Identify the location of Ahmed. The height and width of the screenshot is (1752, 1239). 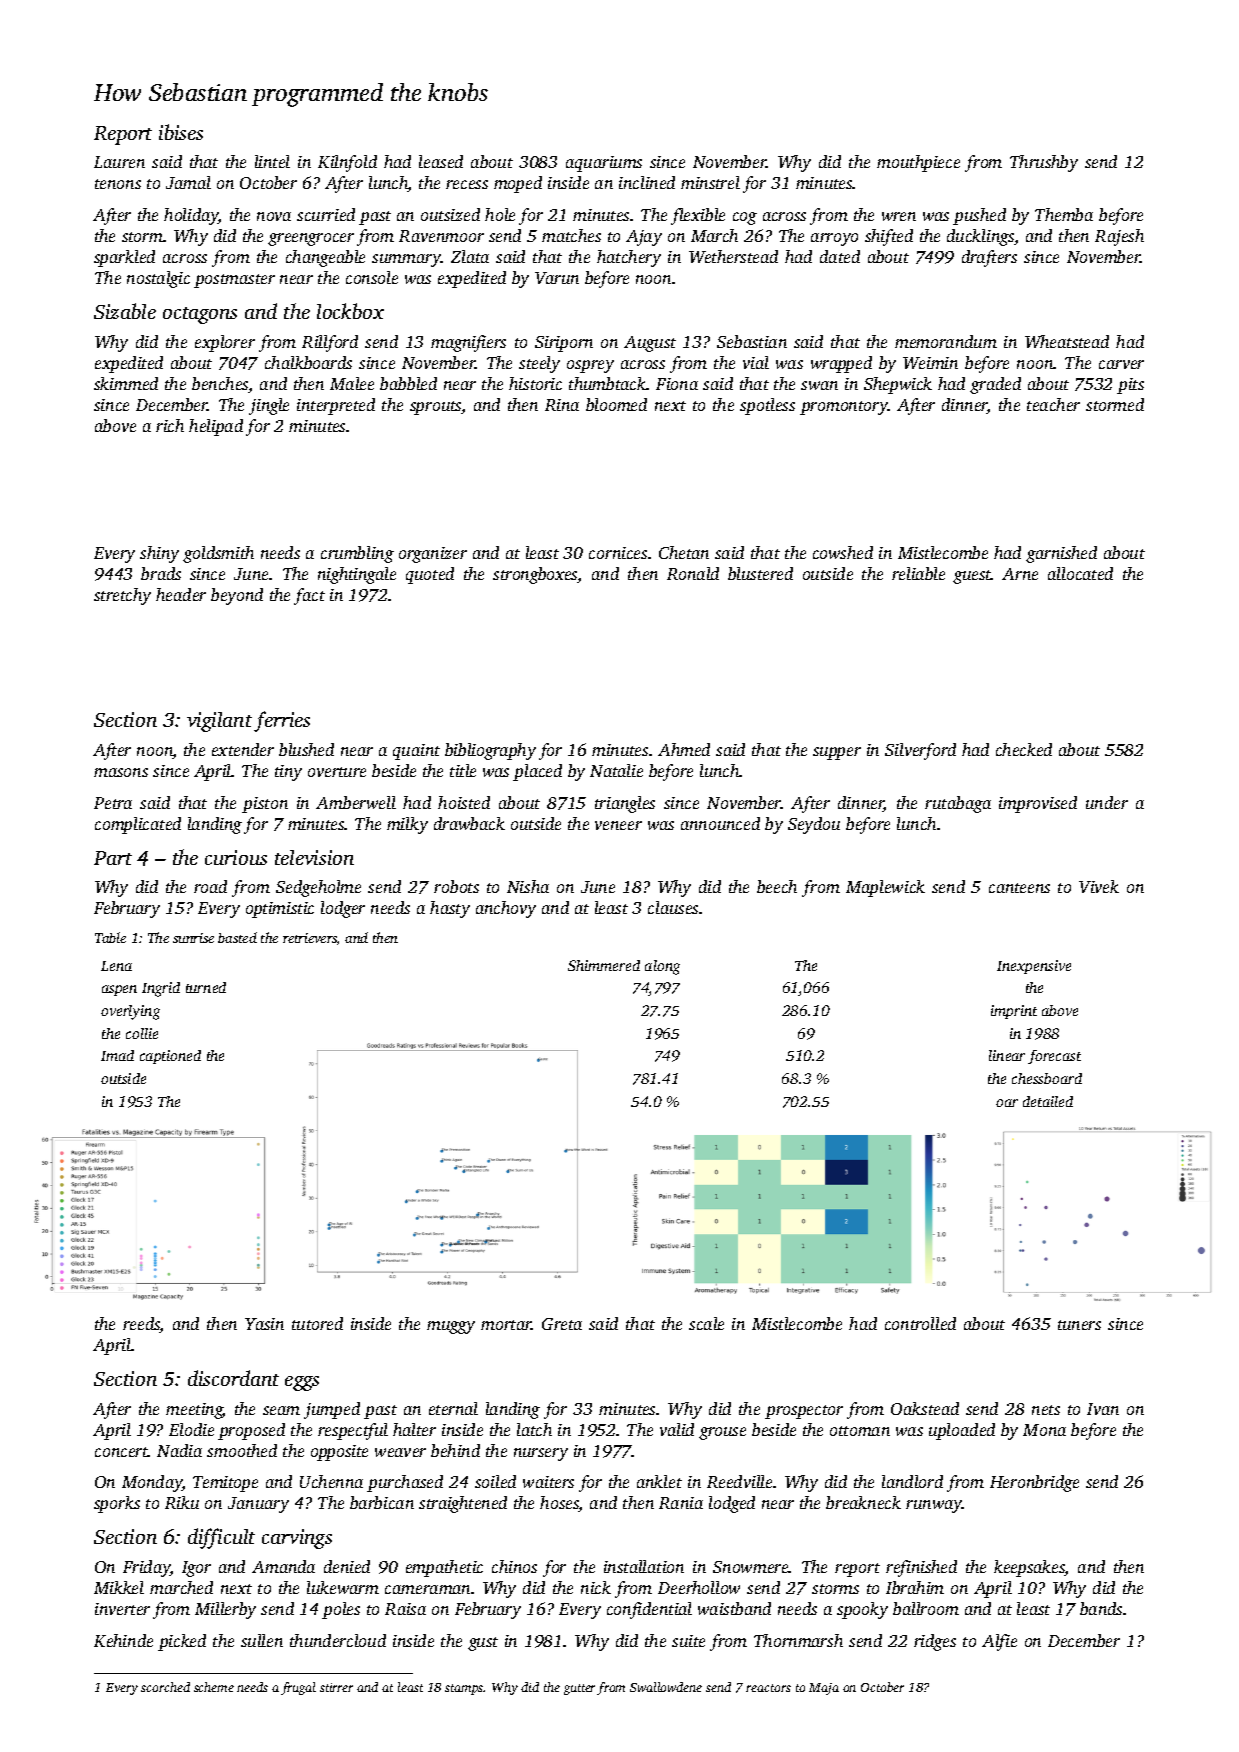
(684, 749).
